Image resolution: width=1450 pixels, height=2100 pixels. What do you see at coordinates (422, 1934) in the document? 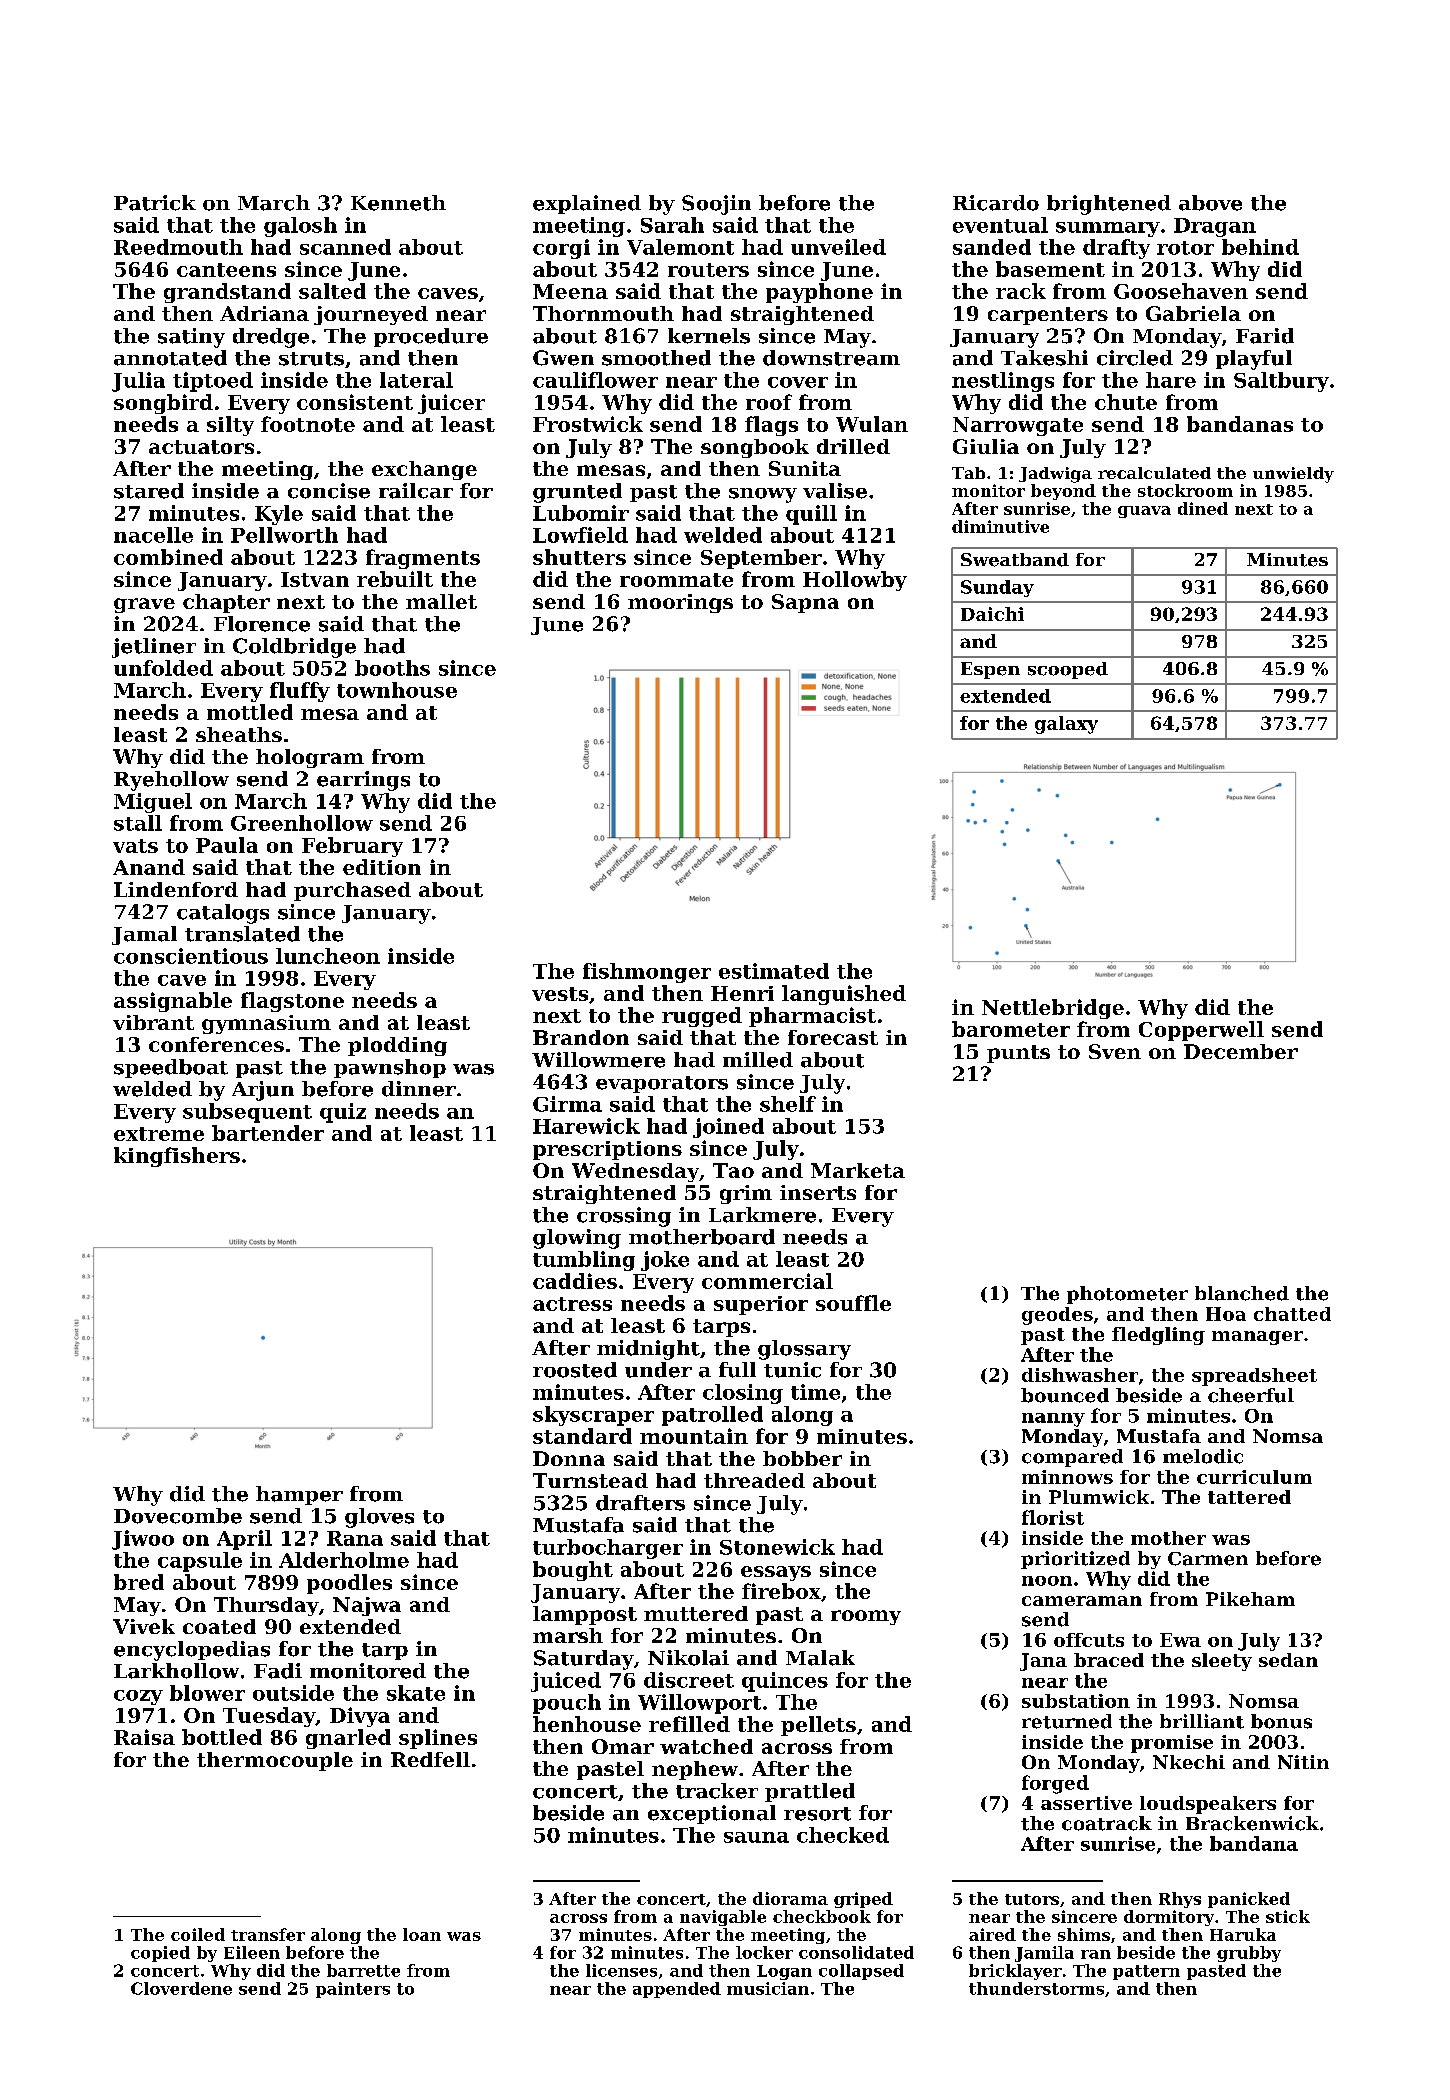
I see `loan` at bounding box center [422, 1934].
